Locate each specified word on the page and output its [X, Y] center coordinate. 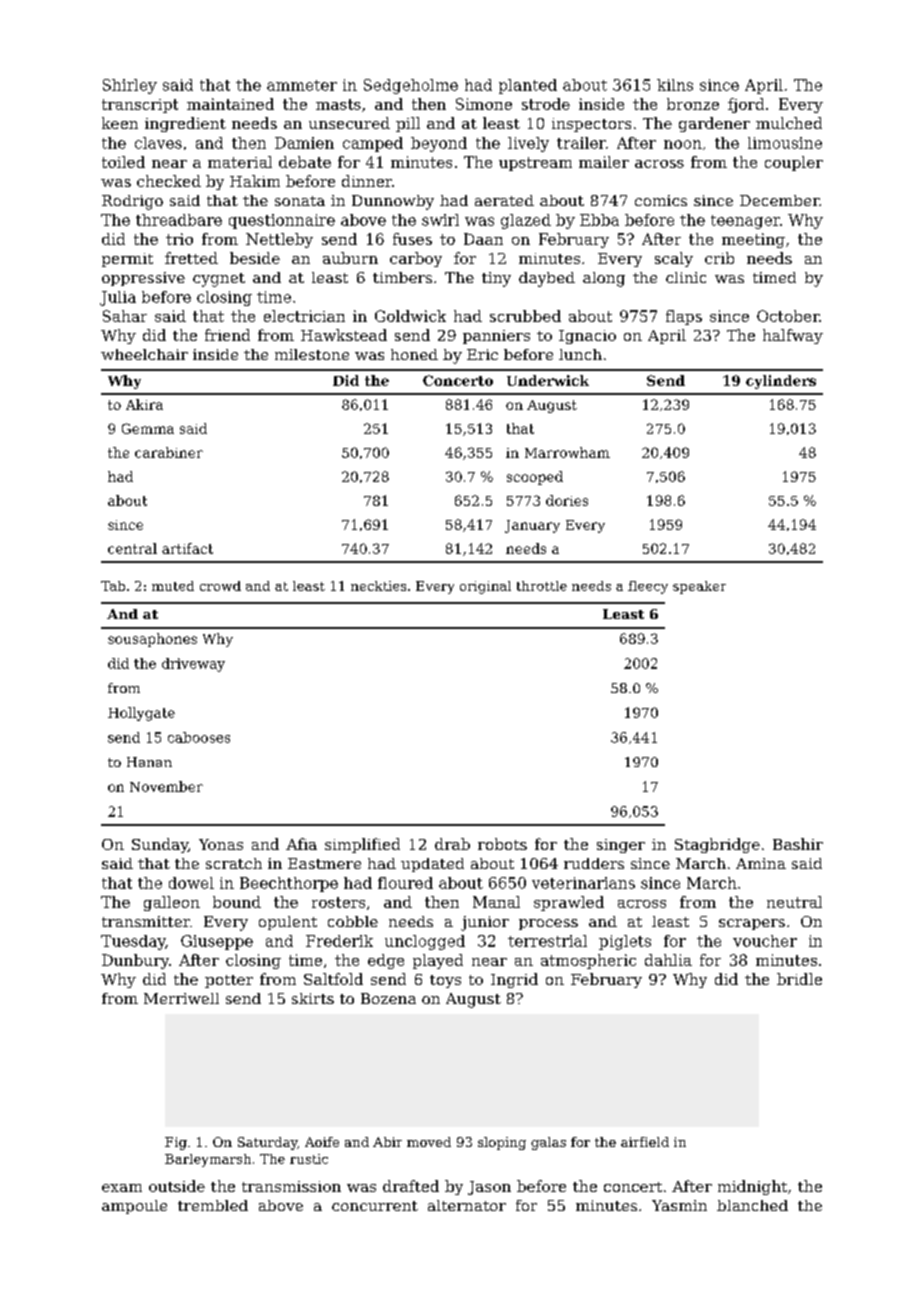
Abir [387, 1142]
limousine [785, 143]
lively [528, 144]
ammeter [302, 85]
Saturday [268, 1143]
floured [405, 883]
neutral [794, 902]
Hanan [149, 762]
